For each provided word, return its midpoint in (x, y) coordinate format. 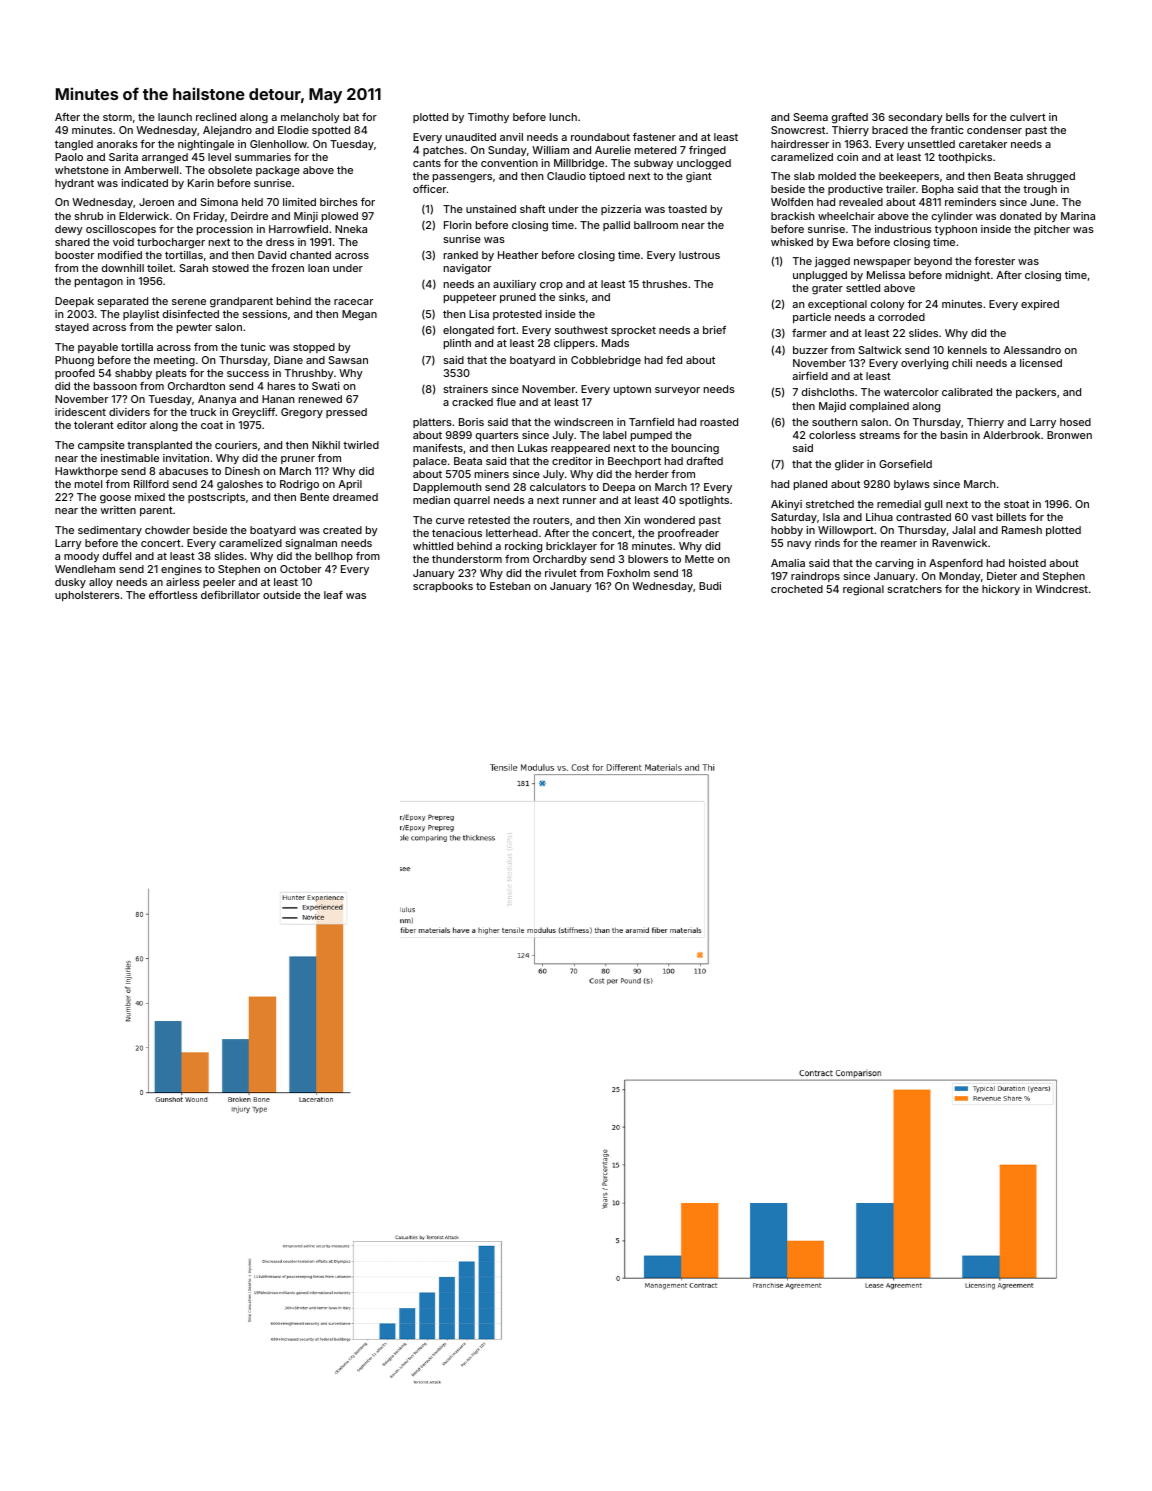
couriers (236, 445)
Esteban (510, 586)
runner (579, 501)
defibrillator (230, 595)
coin (847, 157)
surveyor (677, 391)
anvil (511, 137)
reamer (899, 544)
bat (351, 117)
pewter (194, 328)
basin (954, 435)
